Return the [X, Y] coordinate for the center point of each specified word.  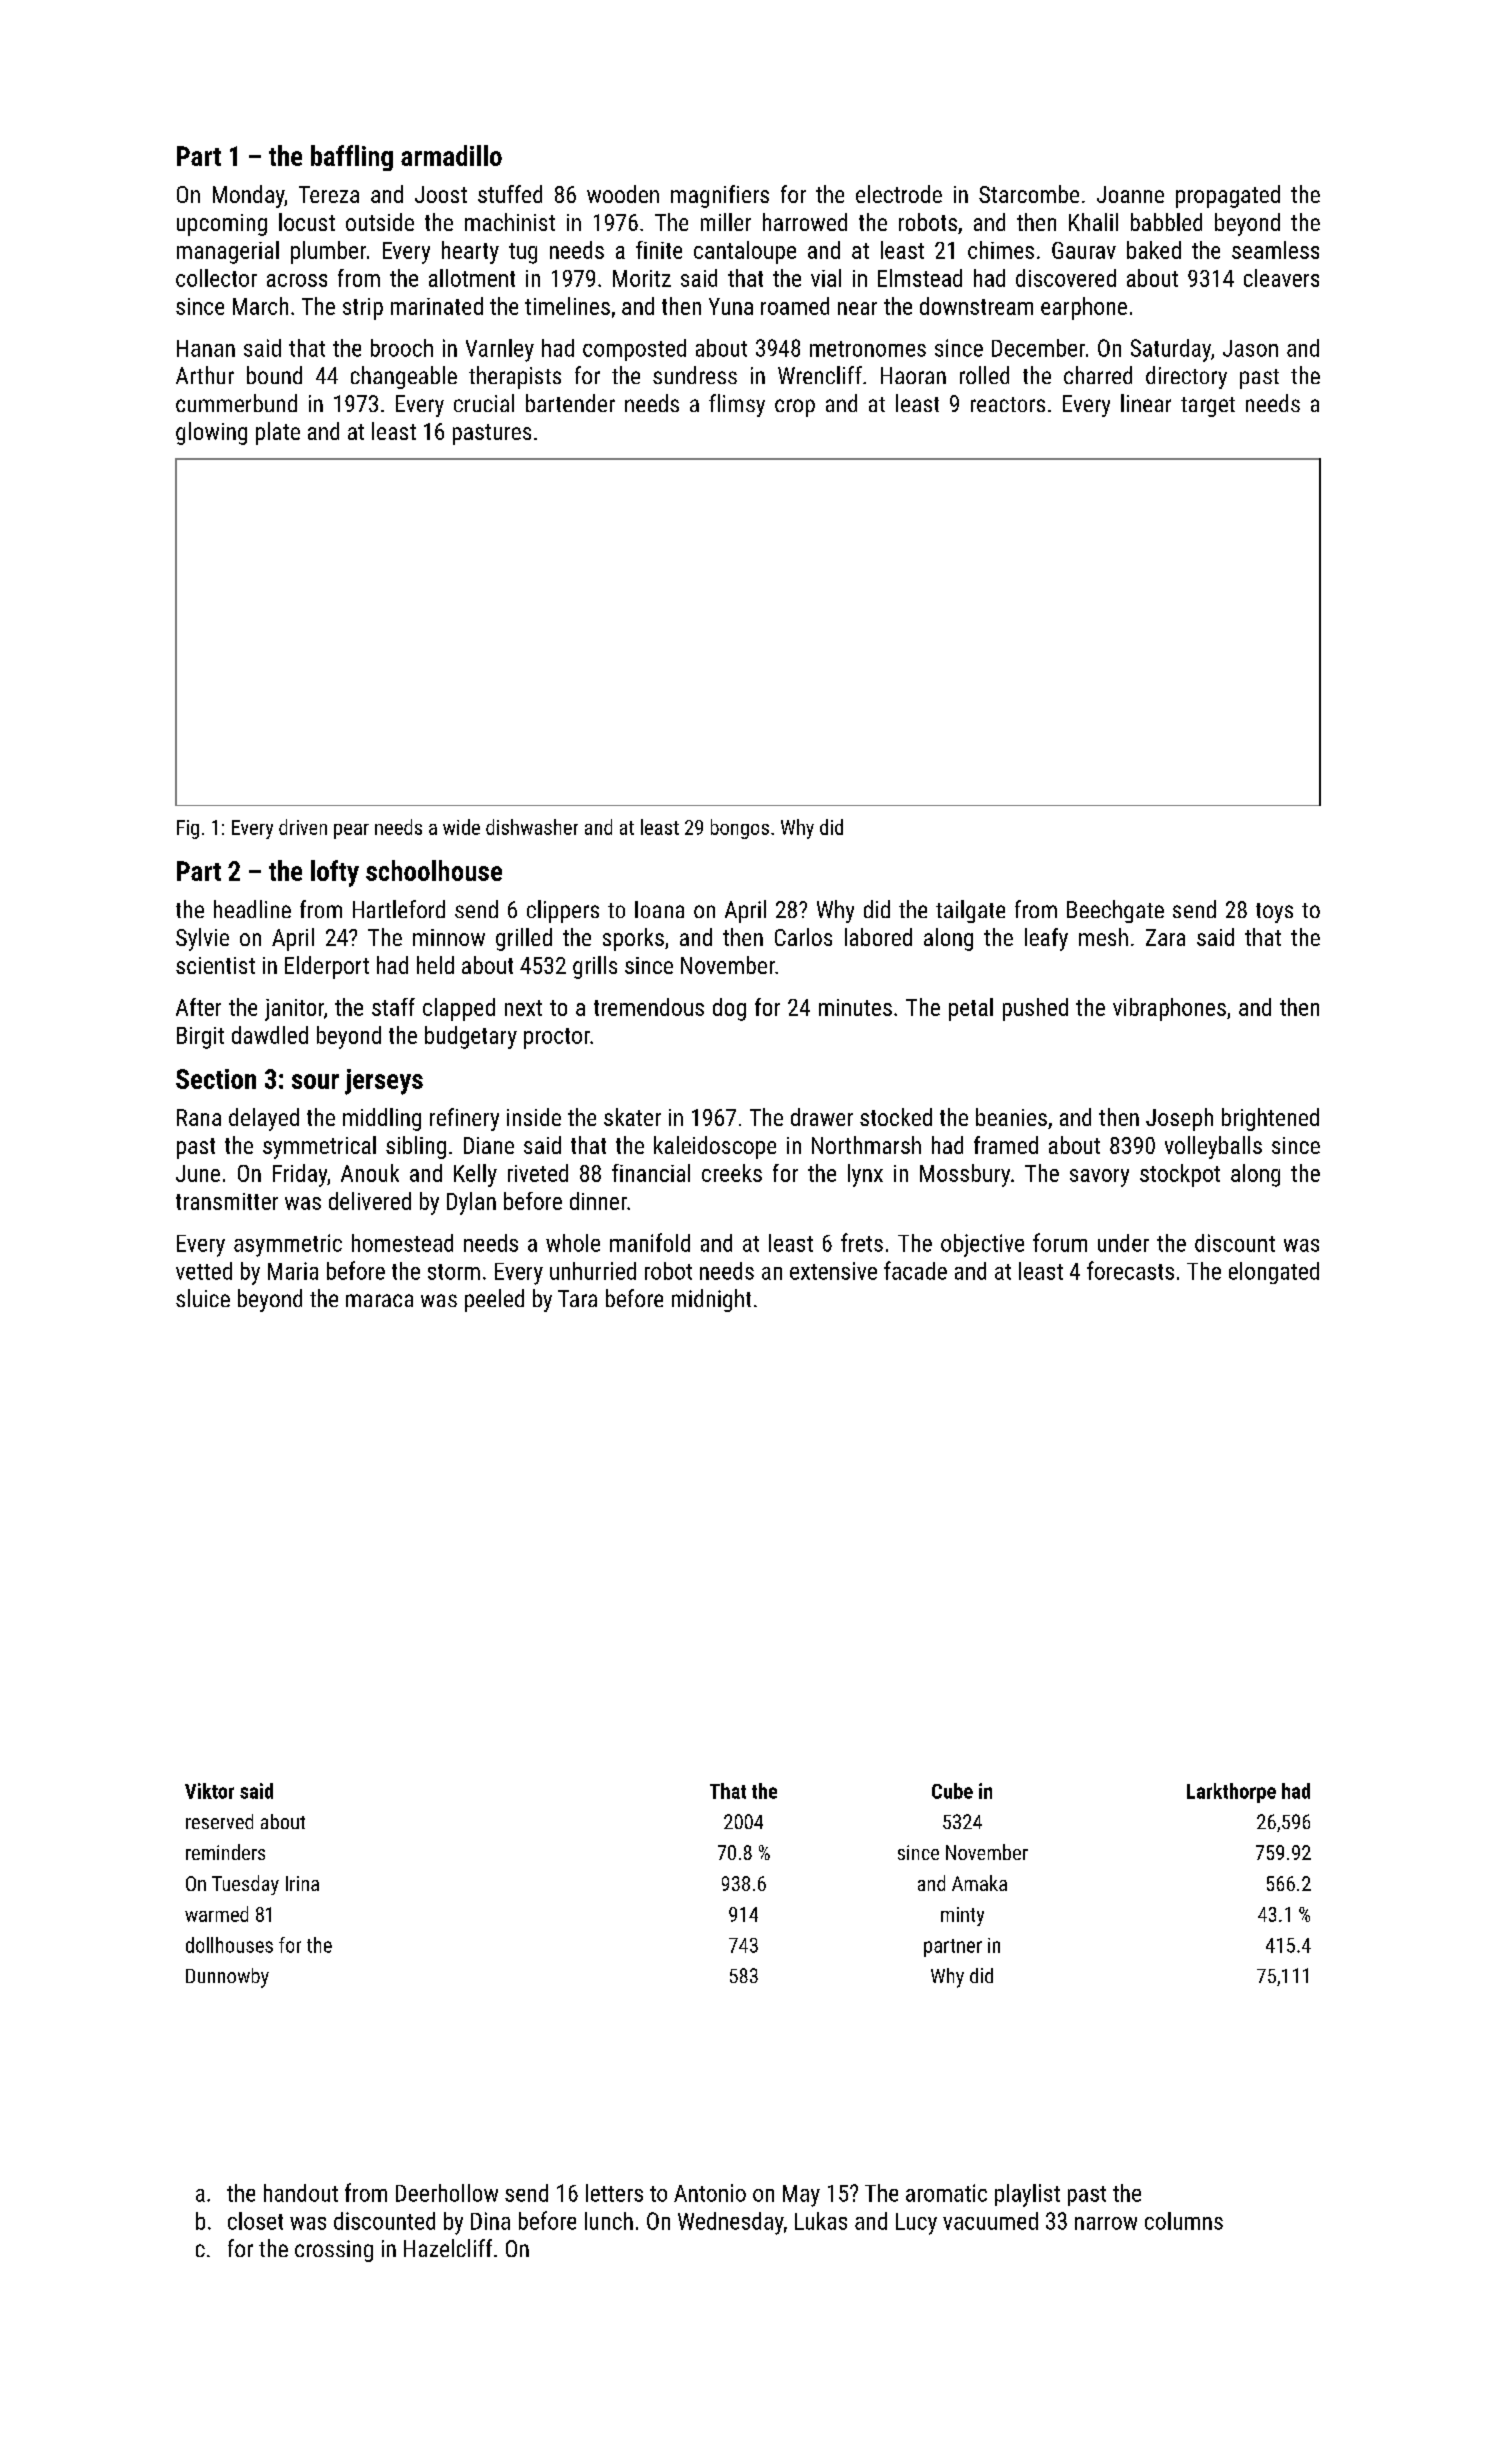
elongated [1274, 1273]
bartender [570, 403]
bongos [740, 829]
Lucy [916, 2224]
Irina [302, 1883]
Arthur [205, 375]
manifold [650, 1242]
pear [351, 831]
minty [962, 1916]
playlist [1027, 2195]
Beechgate [1115, 911]
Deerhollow [447, 2193]
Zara [1165, 937]
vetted [204, 1271]
